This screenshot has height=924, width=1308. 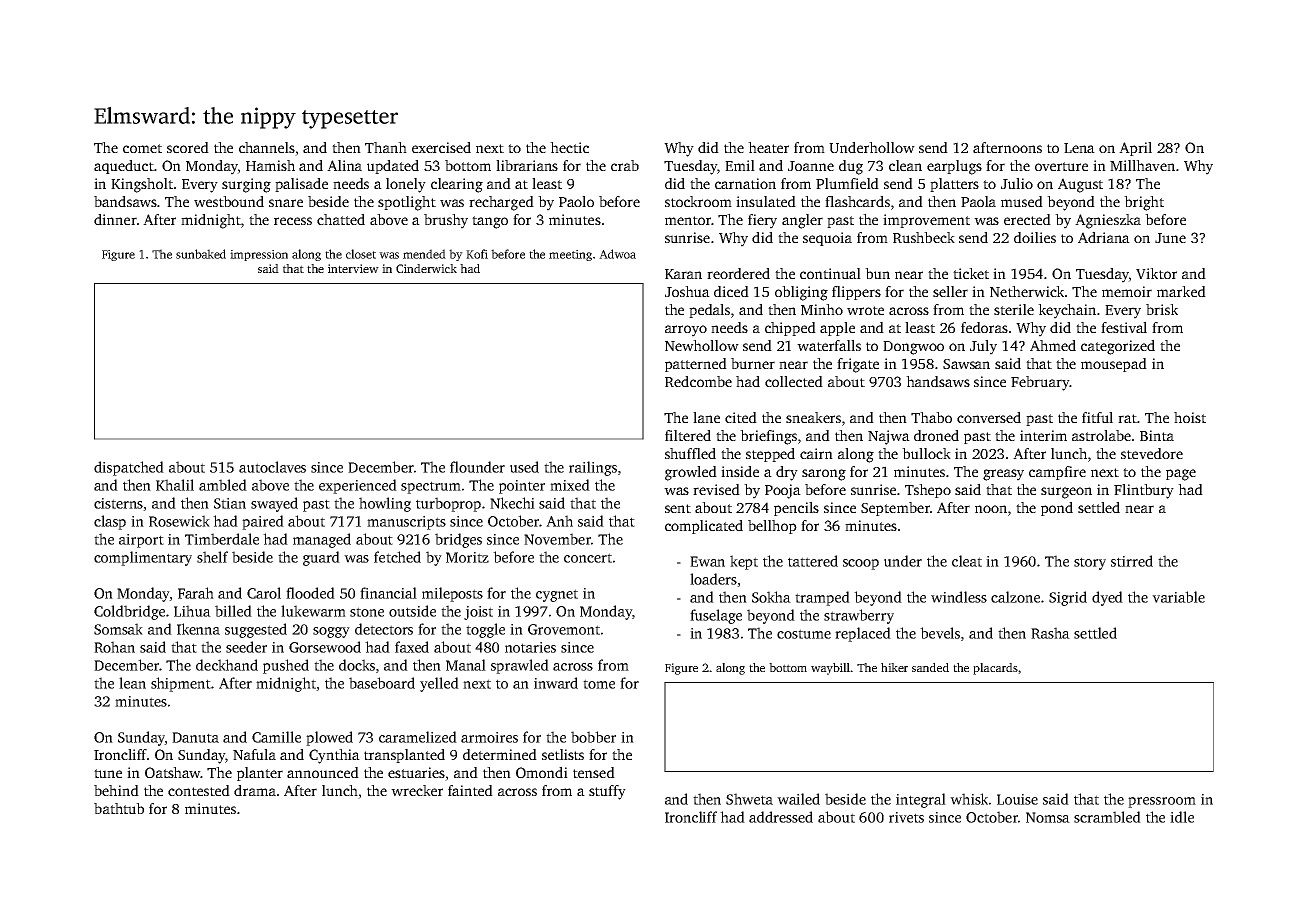 I want to click on exercised, so click(x=441, y=147).
